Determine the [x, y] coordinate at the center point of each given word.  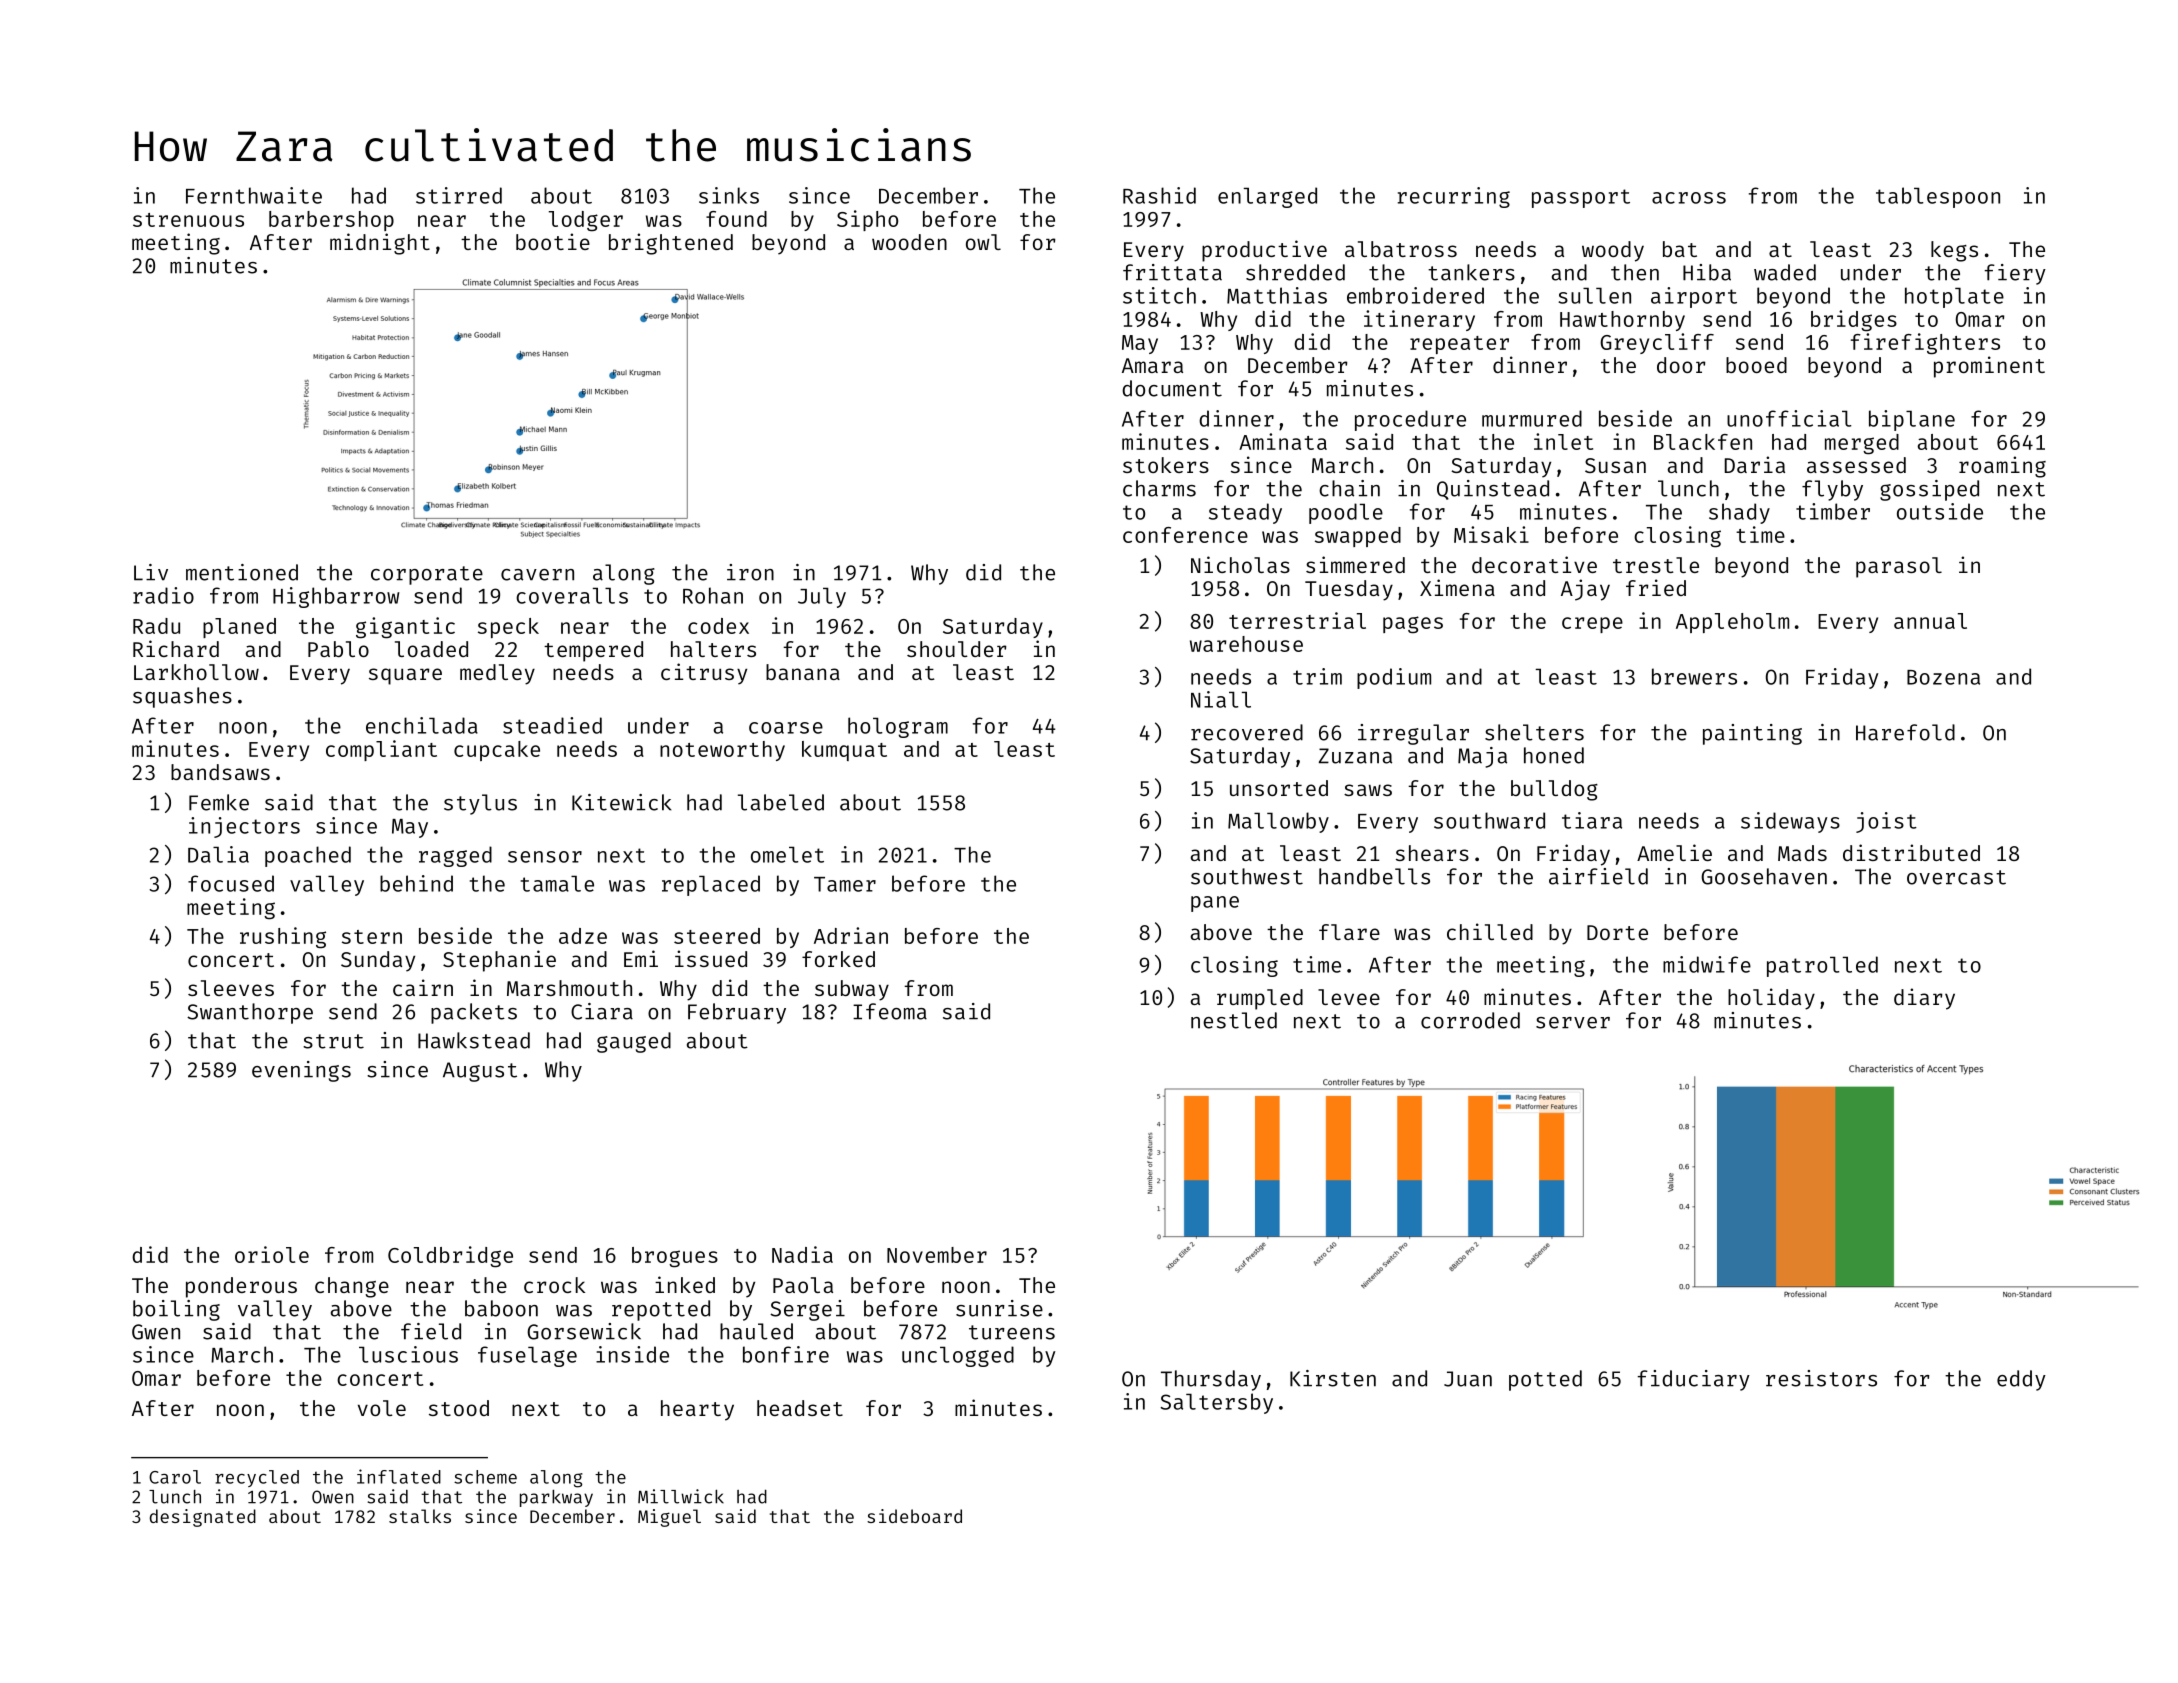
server [1573, 1023]
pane [1215, 904]
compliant [381, 750]
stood [459, 1408]
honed [1554, 755]
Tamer [845, 884]
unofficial [1789, 418]
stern [372, 937]
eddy [2021, 1380]
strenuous [188, 220]
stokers [1166, 465]
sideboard [914, 1516]
